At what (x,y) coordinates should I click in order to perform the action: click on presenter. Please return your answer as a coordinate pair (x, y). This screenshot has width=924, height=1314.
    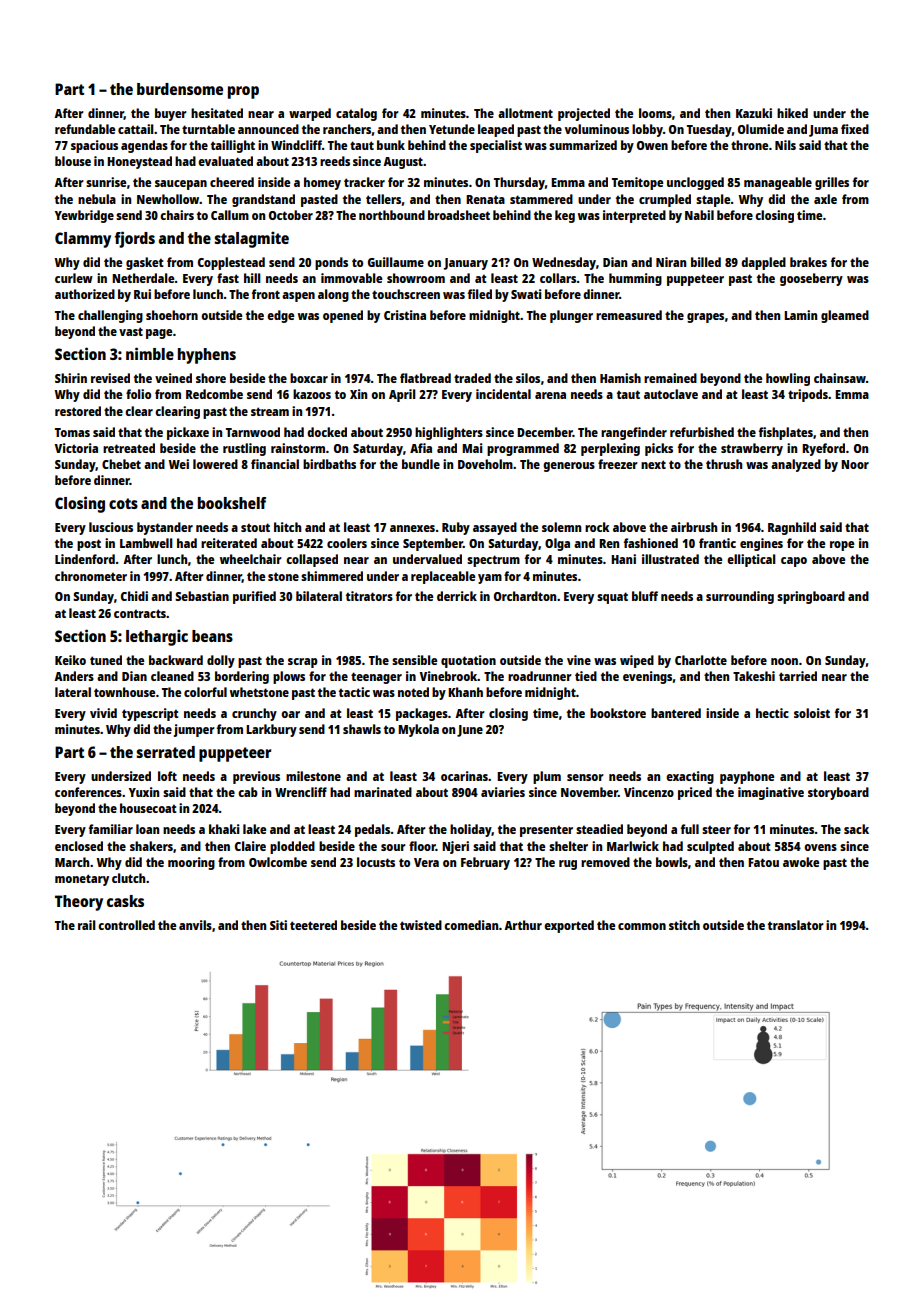
    Looking at the image, I should click on (546, 831).
